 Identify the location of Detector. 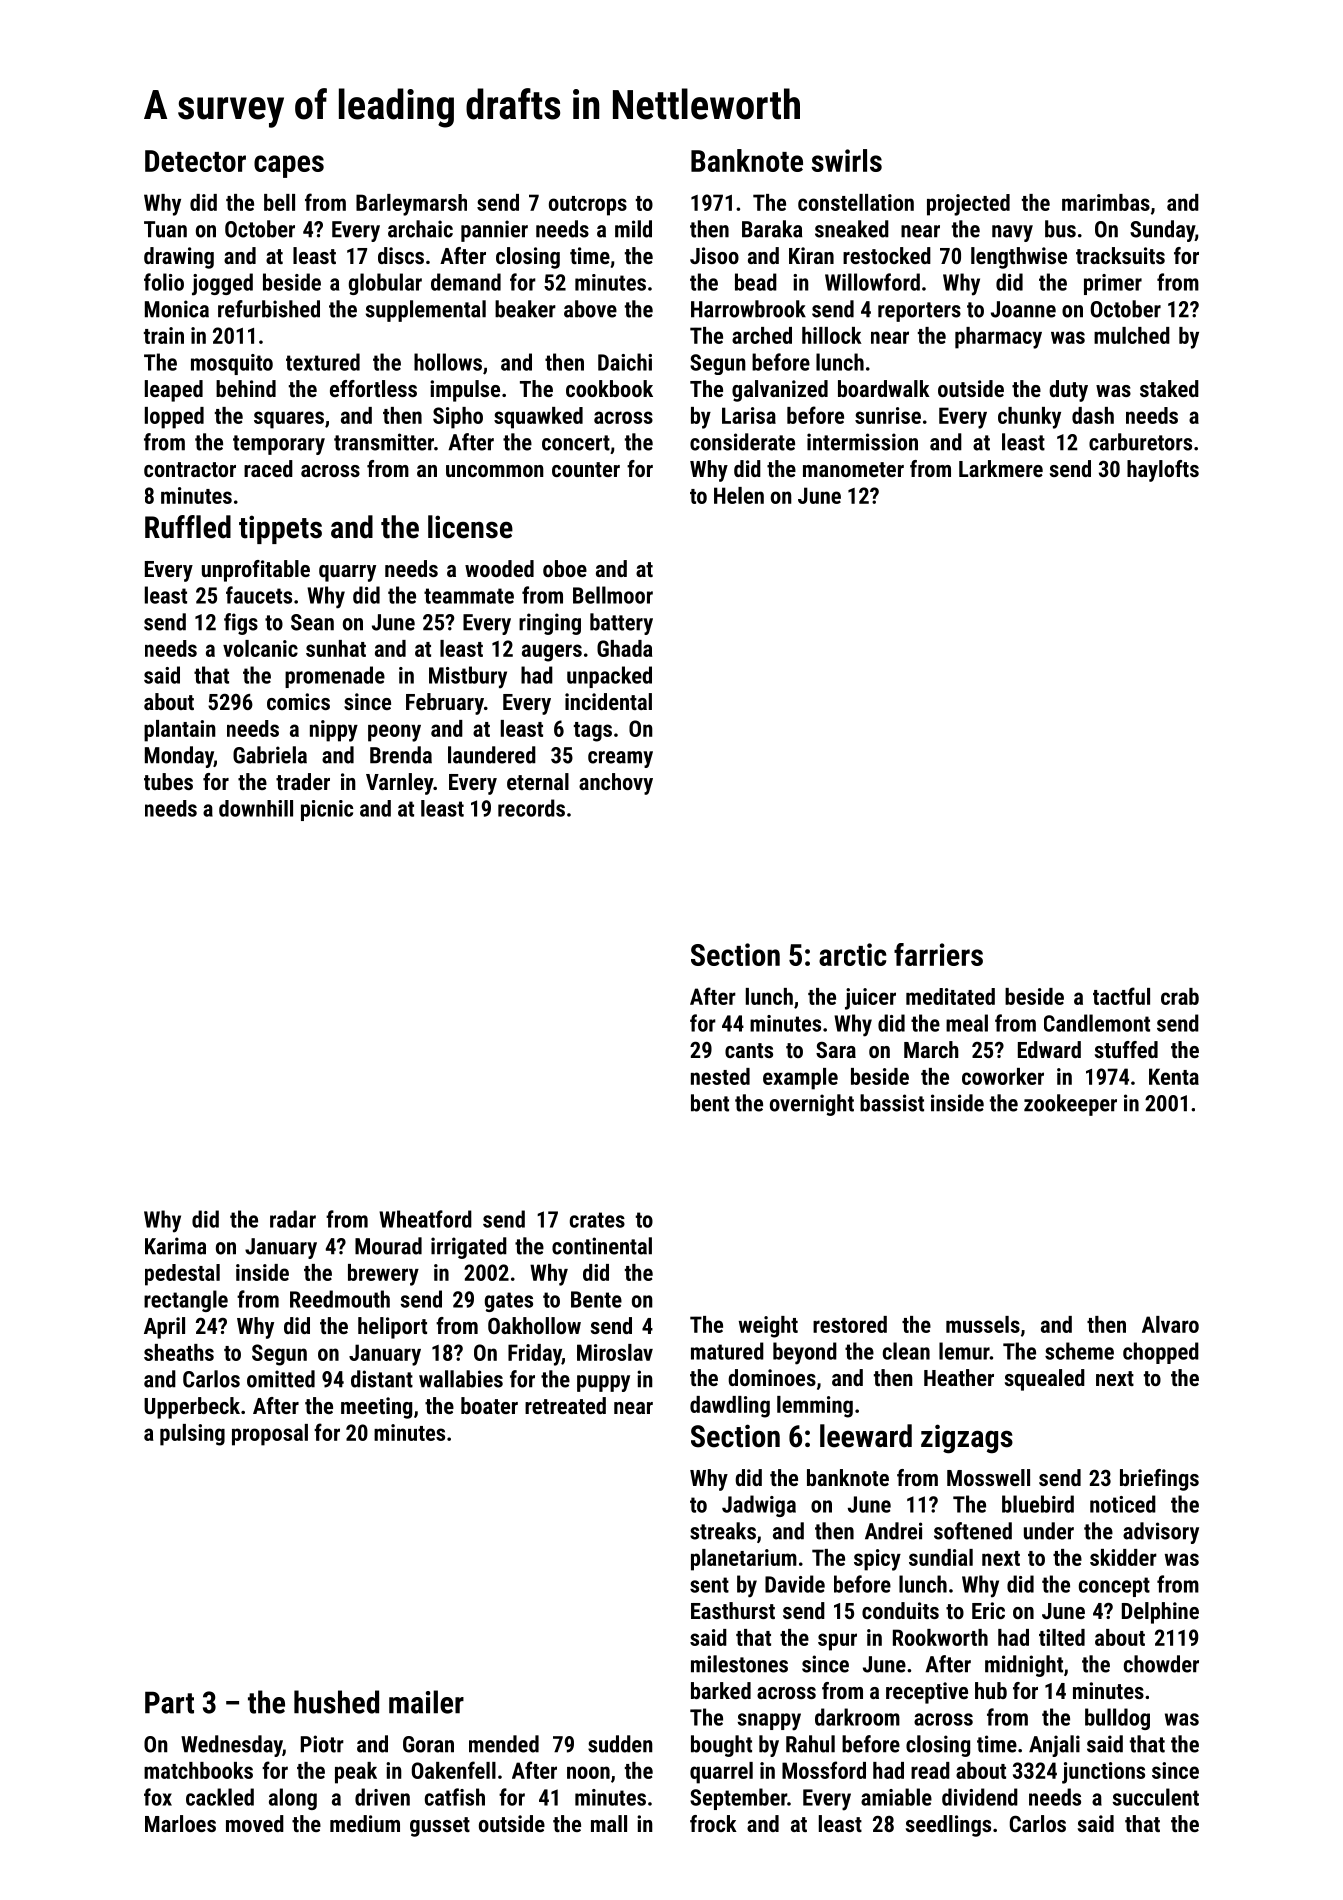
(195, 161).
